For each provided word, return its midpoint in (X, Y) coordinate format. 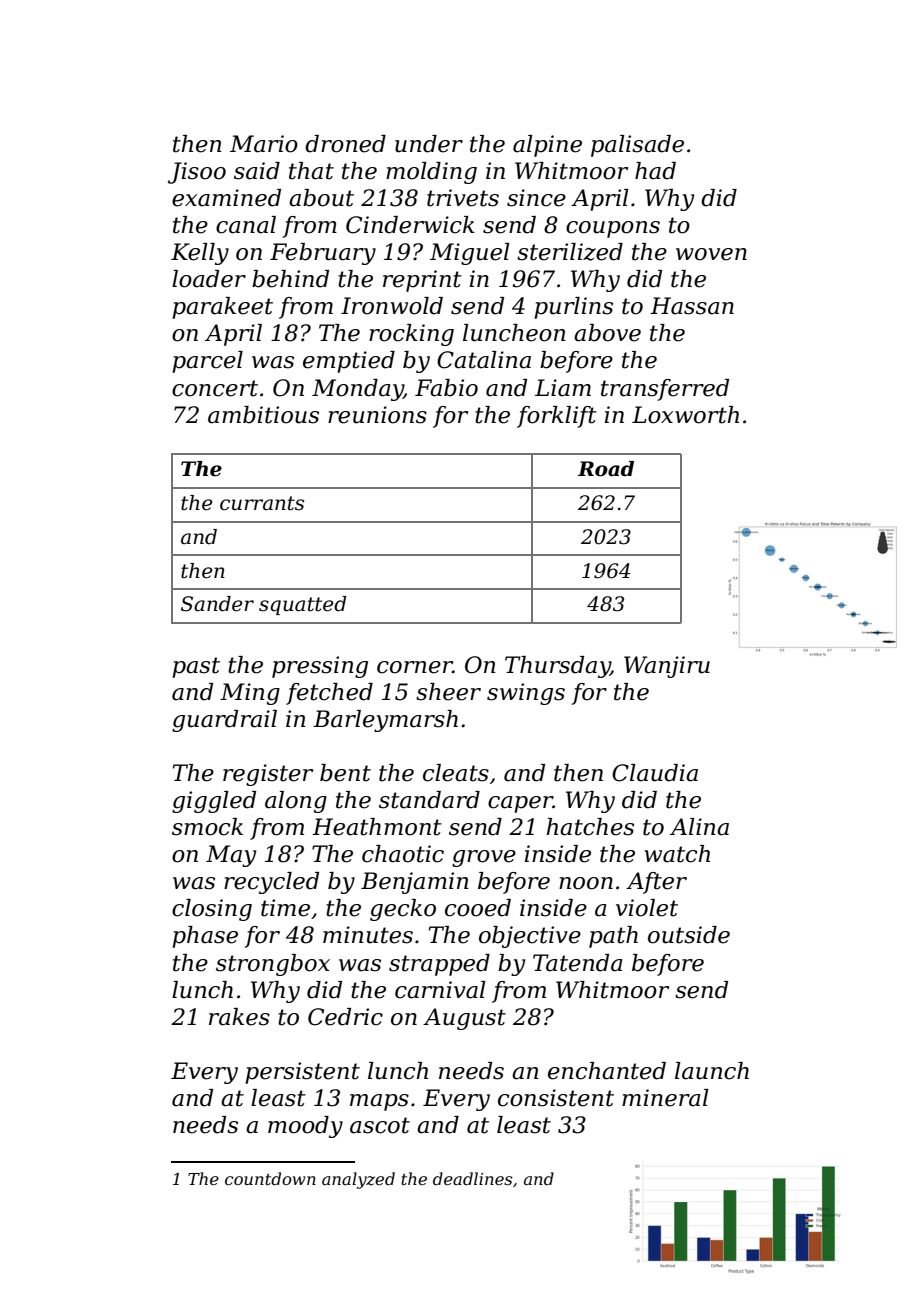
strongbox (273, 965)
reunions (377, 415)
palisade (637, 146)
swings (526, 694)
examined (226, 198)
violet (647, 908)
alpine (547, 146)
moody (305, 1127)
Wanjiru (667, 667)
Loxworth (685, 415)
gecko (403, 910)
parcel (207, 362)
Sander (217, 604)
